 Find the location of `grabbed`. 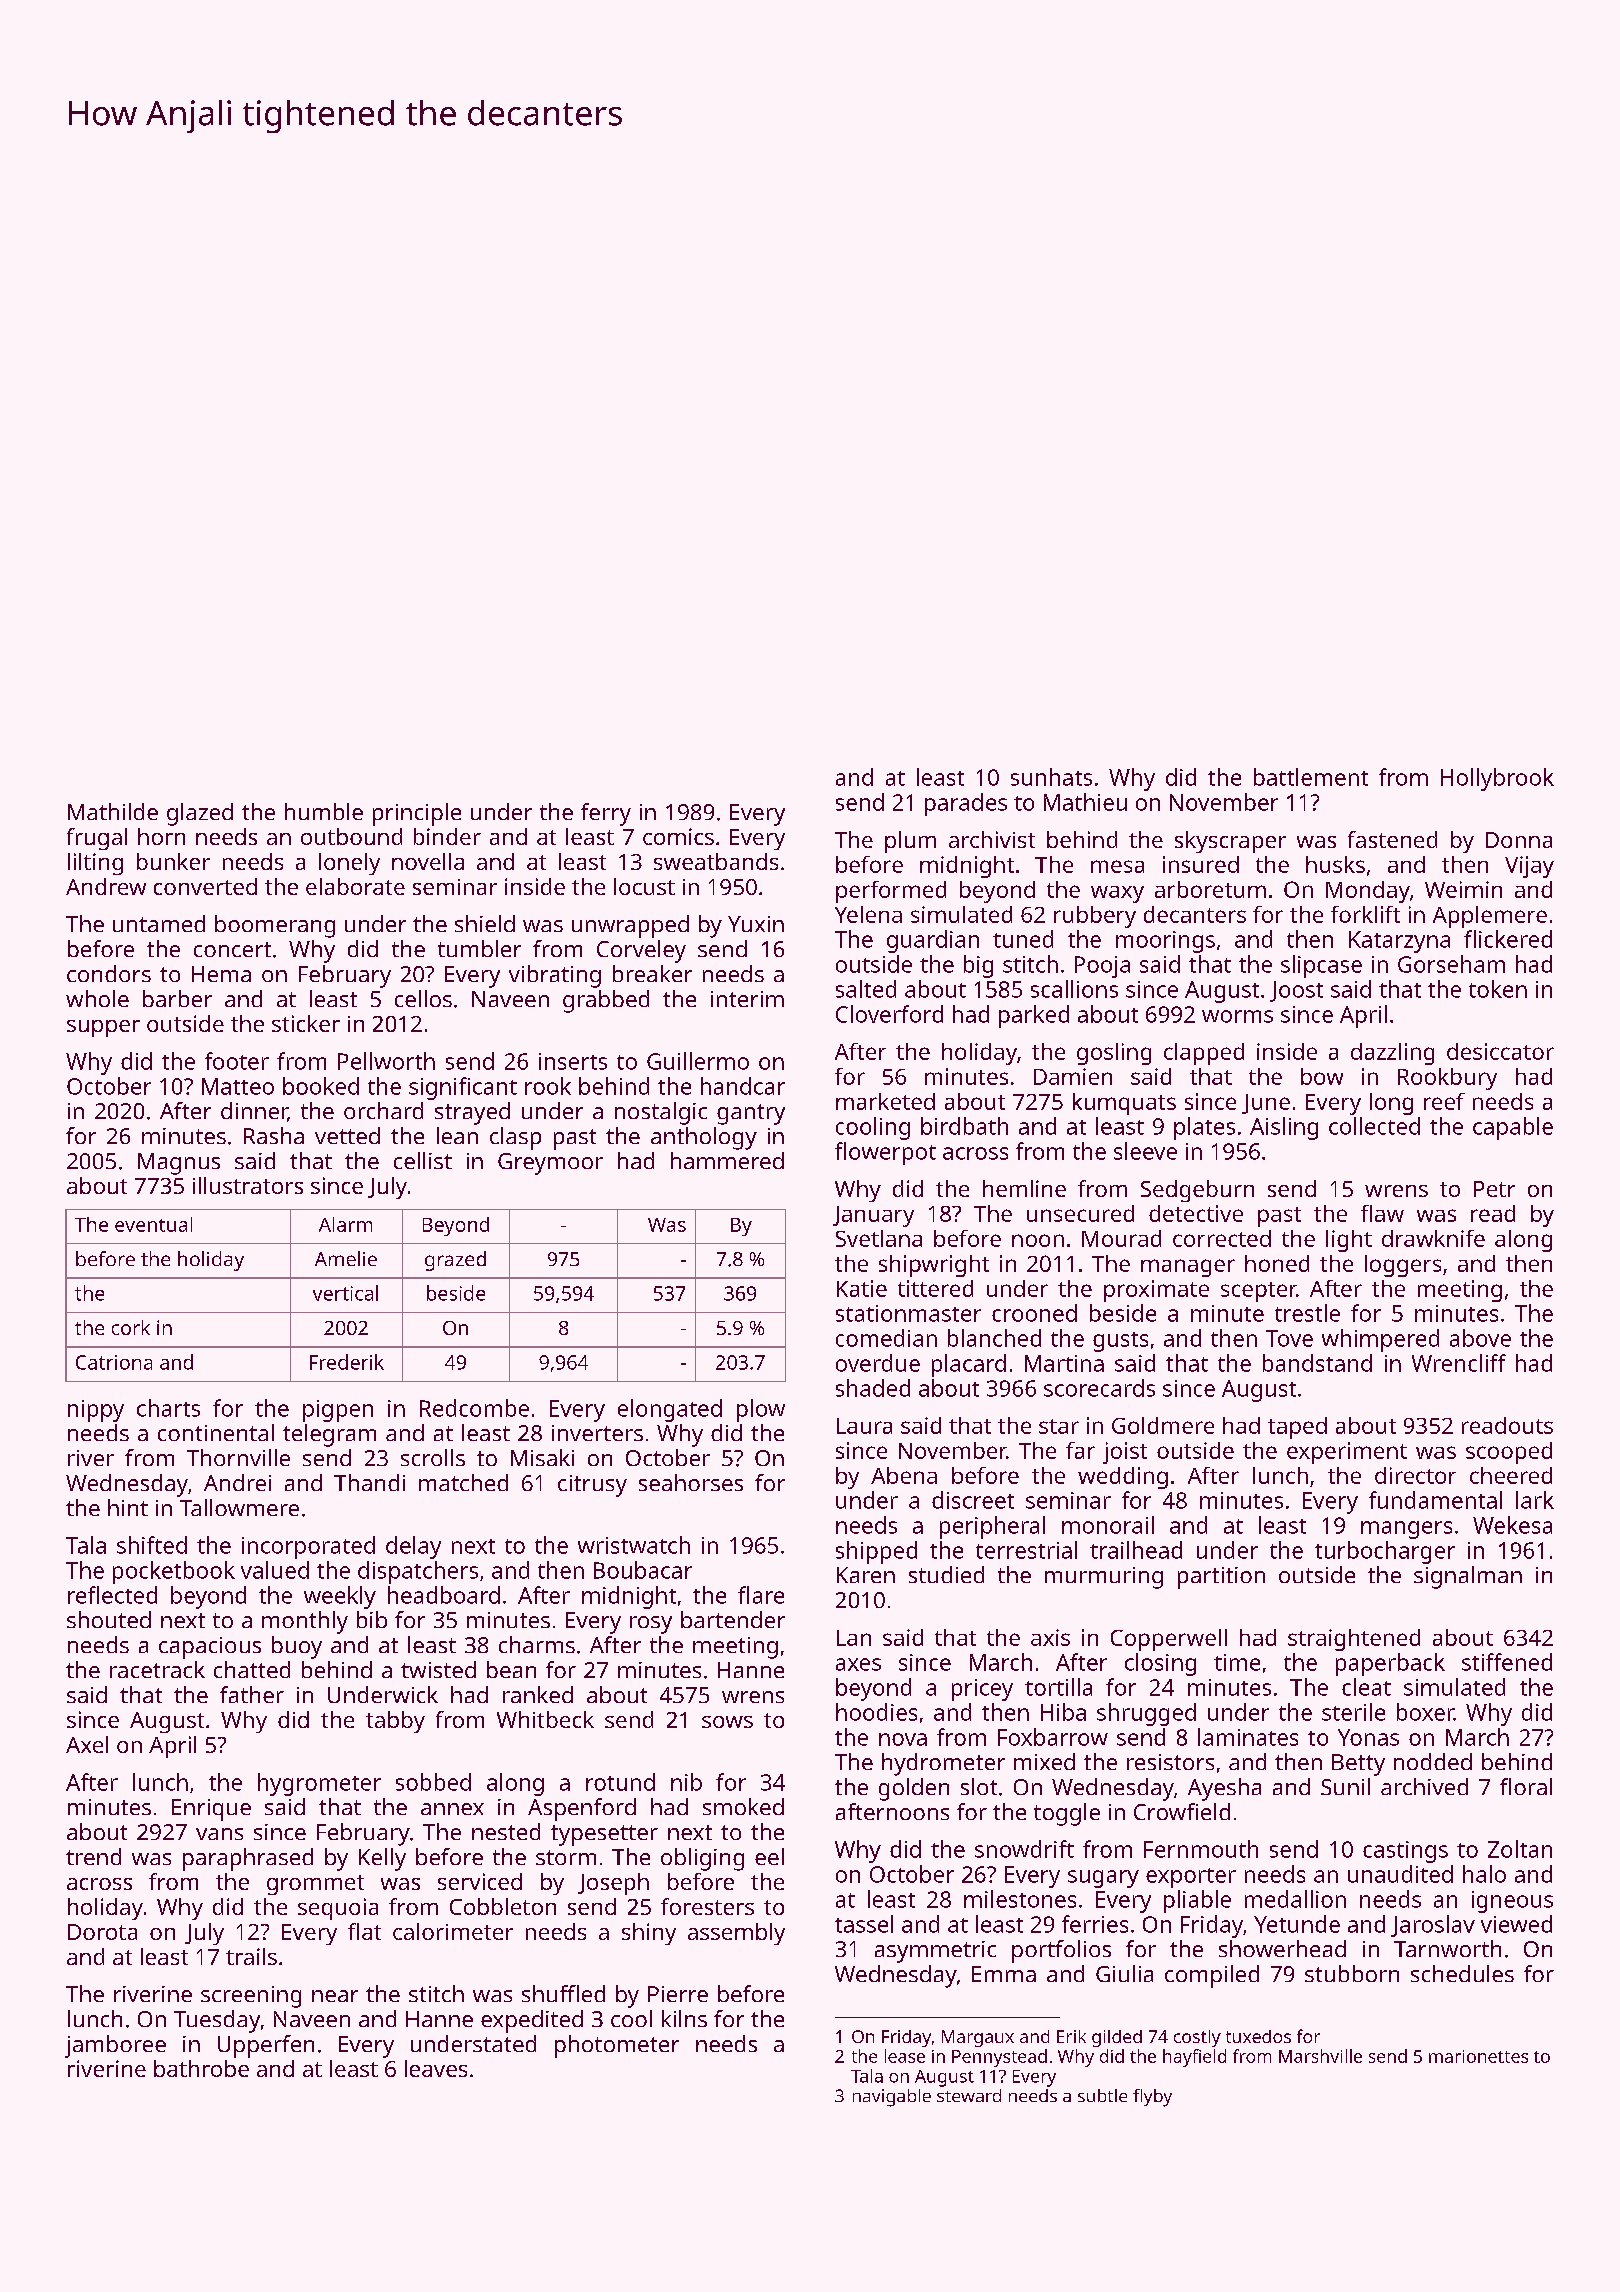

grabbed is located at coordinates (606, 1001).
